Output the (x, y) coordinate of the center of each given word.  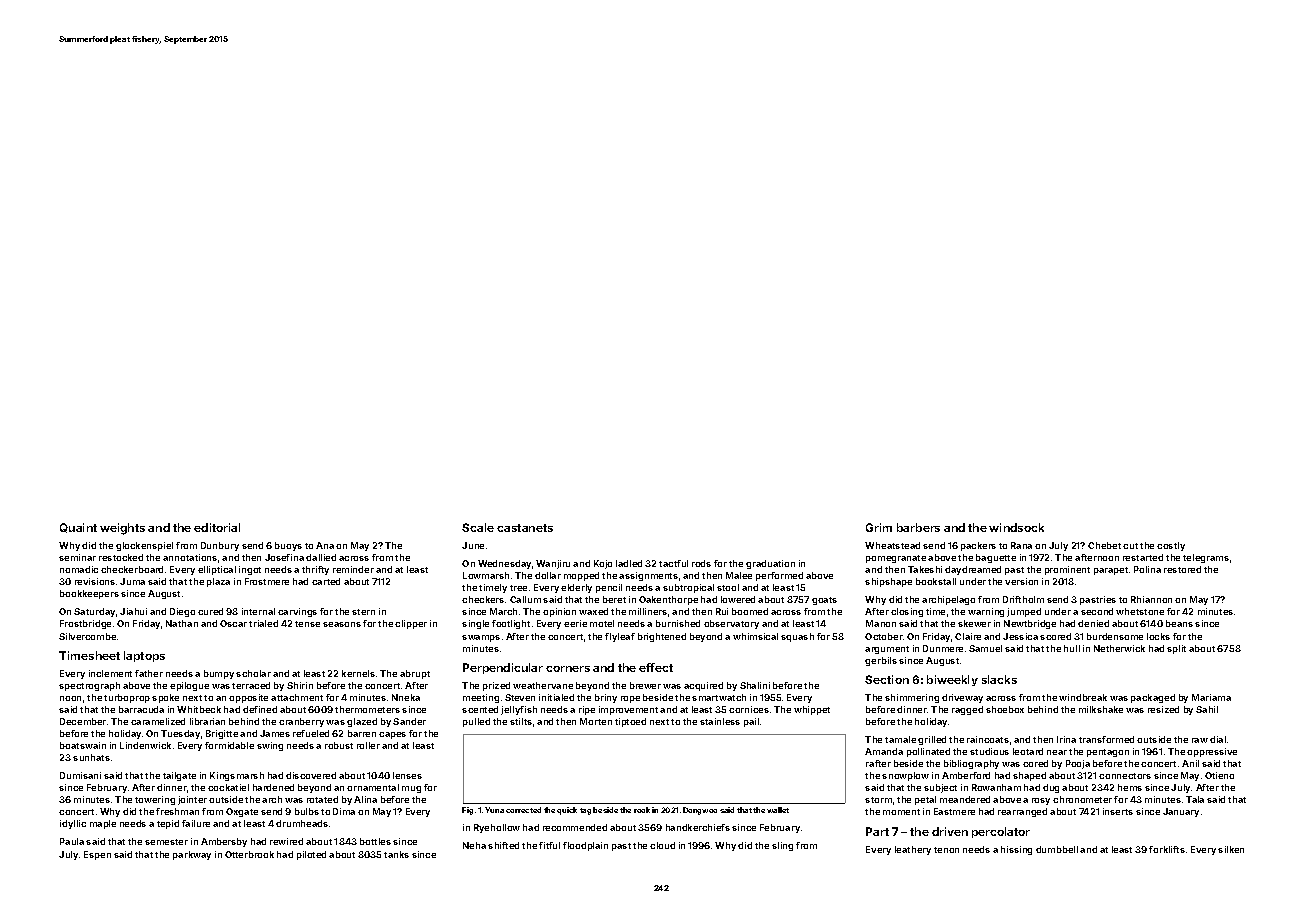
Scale (478, 527)
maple (103, 824)
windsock (1016, 527)
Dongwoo (700, 811)
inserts (1118, 811)
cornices (749, 709)
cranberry (301, 722)
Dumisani (80, 775)
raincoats (988, 739)
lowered (738, 599)
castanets (525, 528)
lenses (407, 775)
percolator (1001, 832)
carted (326, 581)
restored (1182, 569)
